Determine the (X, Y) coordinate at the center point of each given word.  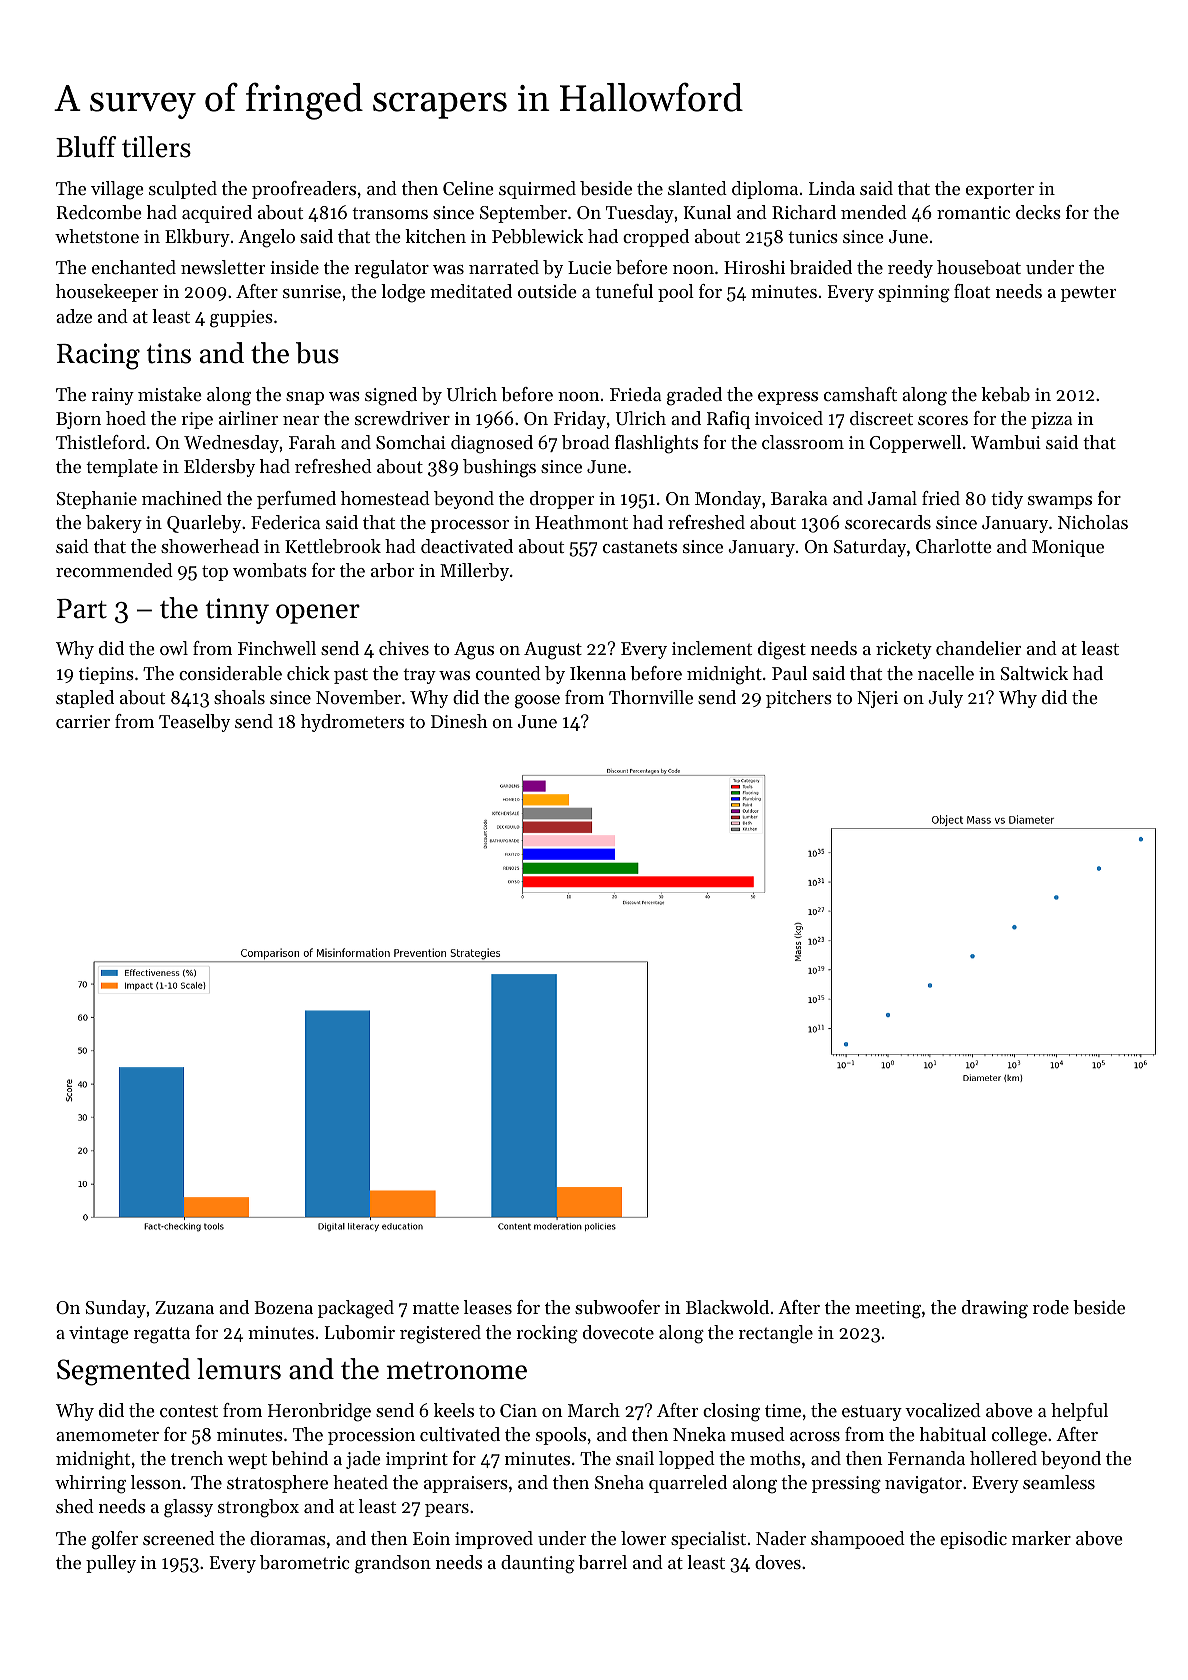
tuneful (624, 291)
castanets (640, 547)
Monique (1068, 548)
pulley (111, 1564)
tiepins (106, 675)
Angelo (266, 238)
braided (821, 267)
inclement (712, 648)
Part (82, 609)
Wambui (1006, 442)
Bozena (283, 1307)
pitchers (799, 699)
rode (1051, 1307)
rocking (547, 1334)
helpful (1079, 1412)
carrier (83, 721)
